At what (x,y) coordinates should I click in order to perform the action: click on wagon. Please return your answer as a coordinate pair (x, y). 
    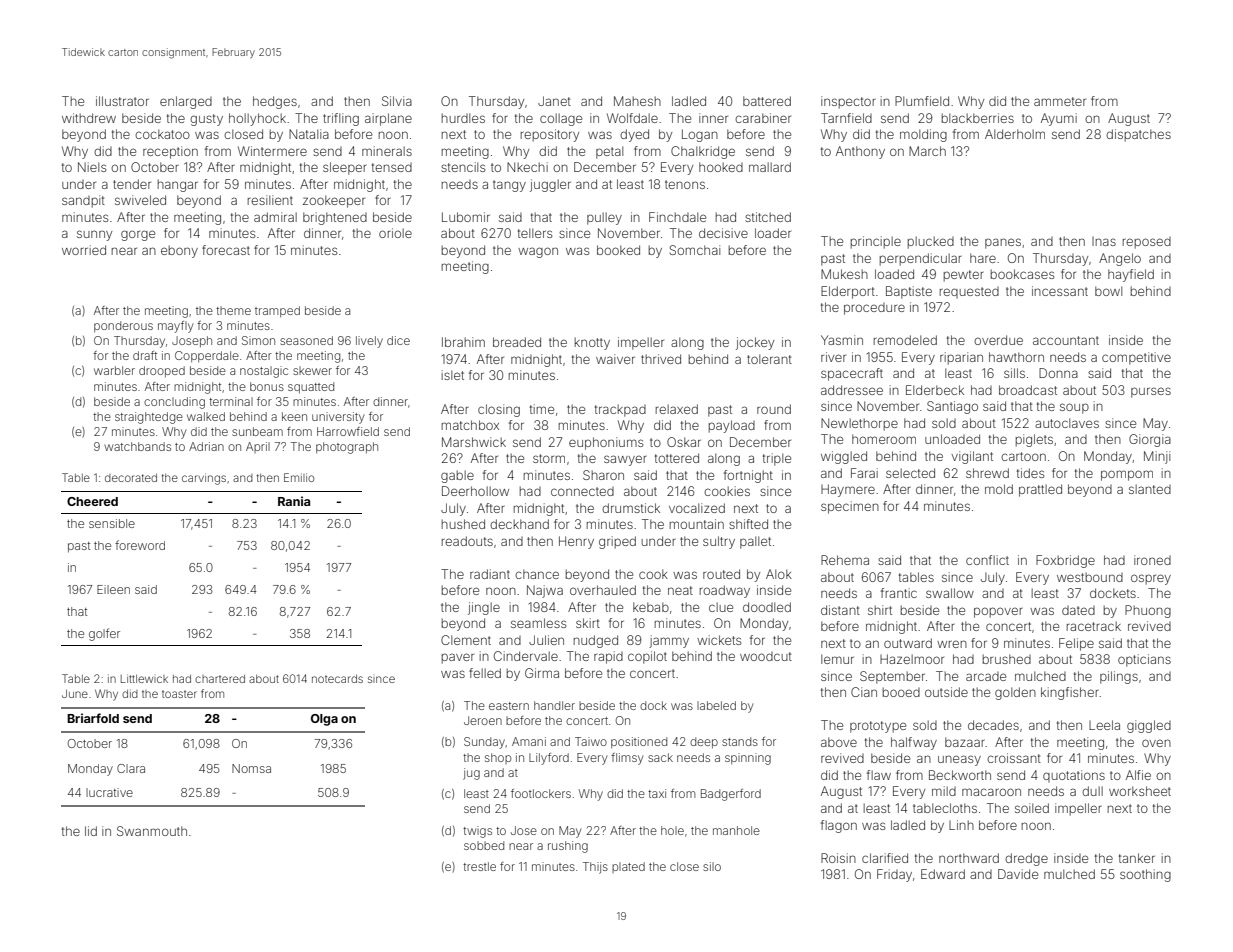
    Looking at the image, I should click on (538, 252).
